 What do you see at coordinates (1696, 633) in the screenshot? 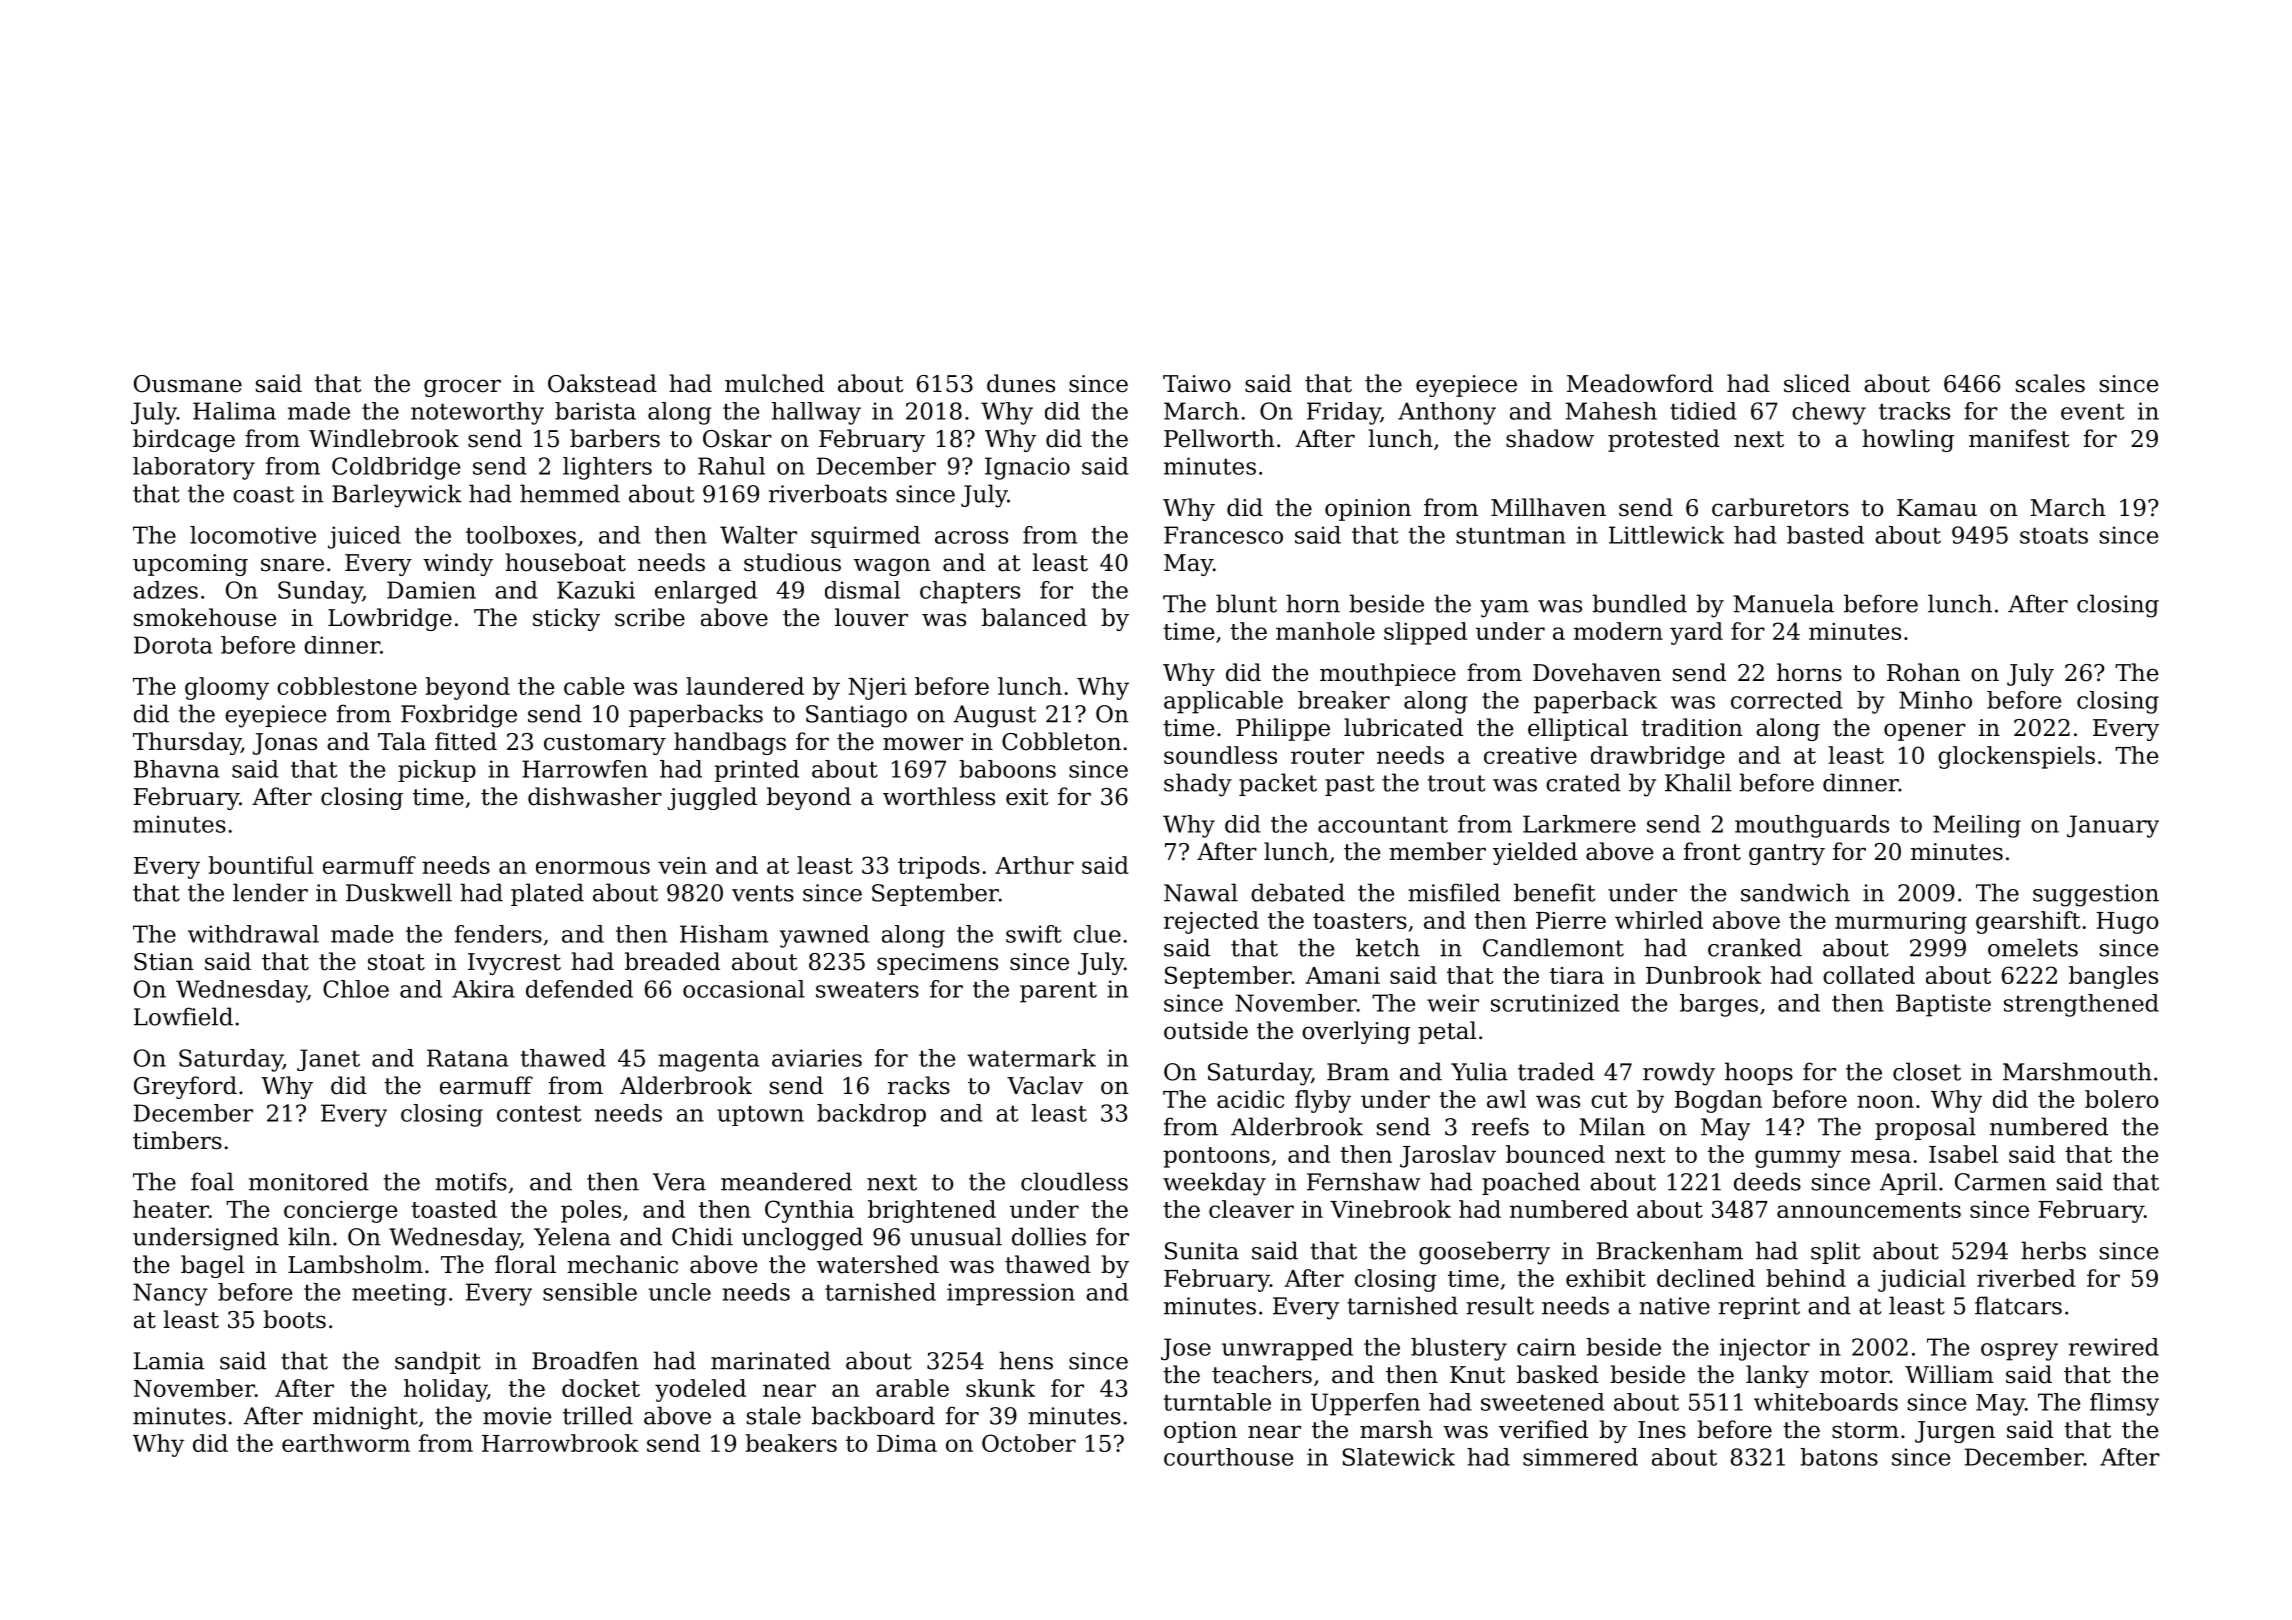
I see `yard` at bounding box center [1696, 633].
